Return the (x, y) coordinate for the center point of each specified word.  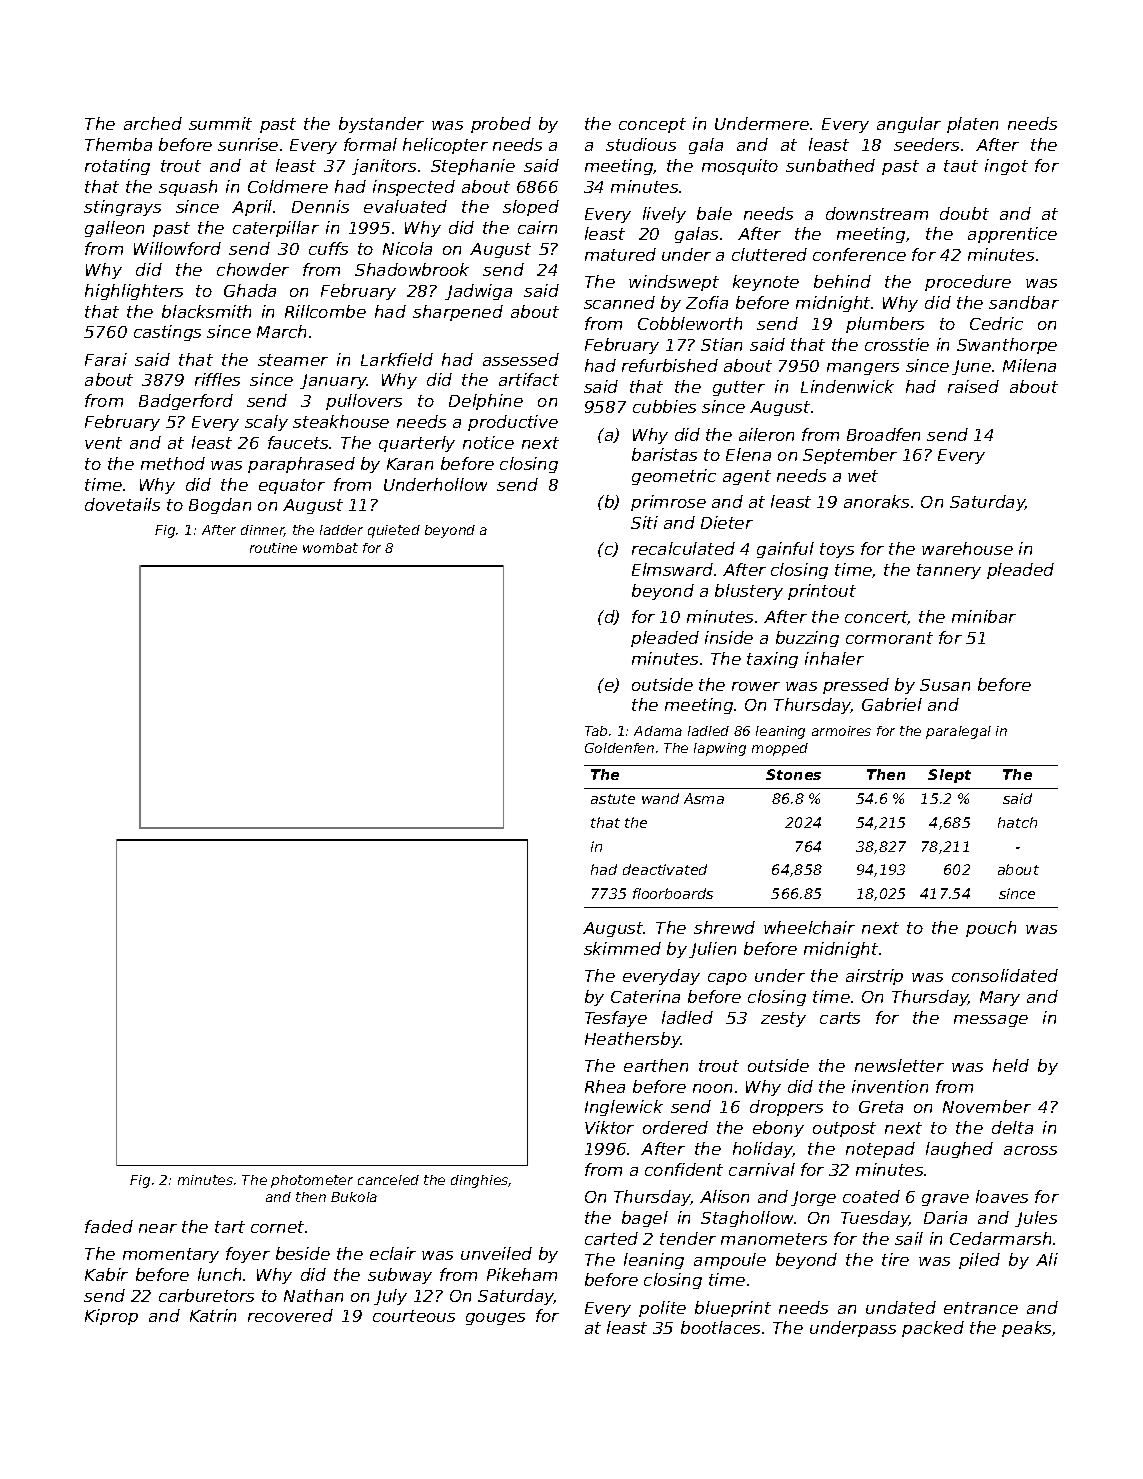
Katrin (213, 1315)
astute (613, 799)
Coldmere (288, 186)
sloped (531, 208)
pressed (856, 686)
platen (972, 125)
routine (273, 548)
